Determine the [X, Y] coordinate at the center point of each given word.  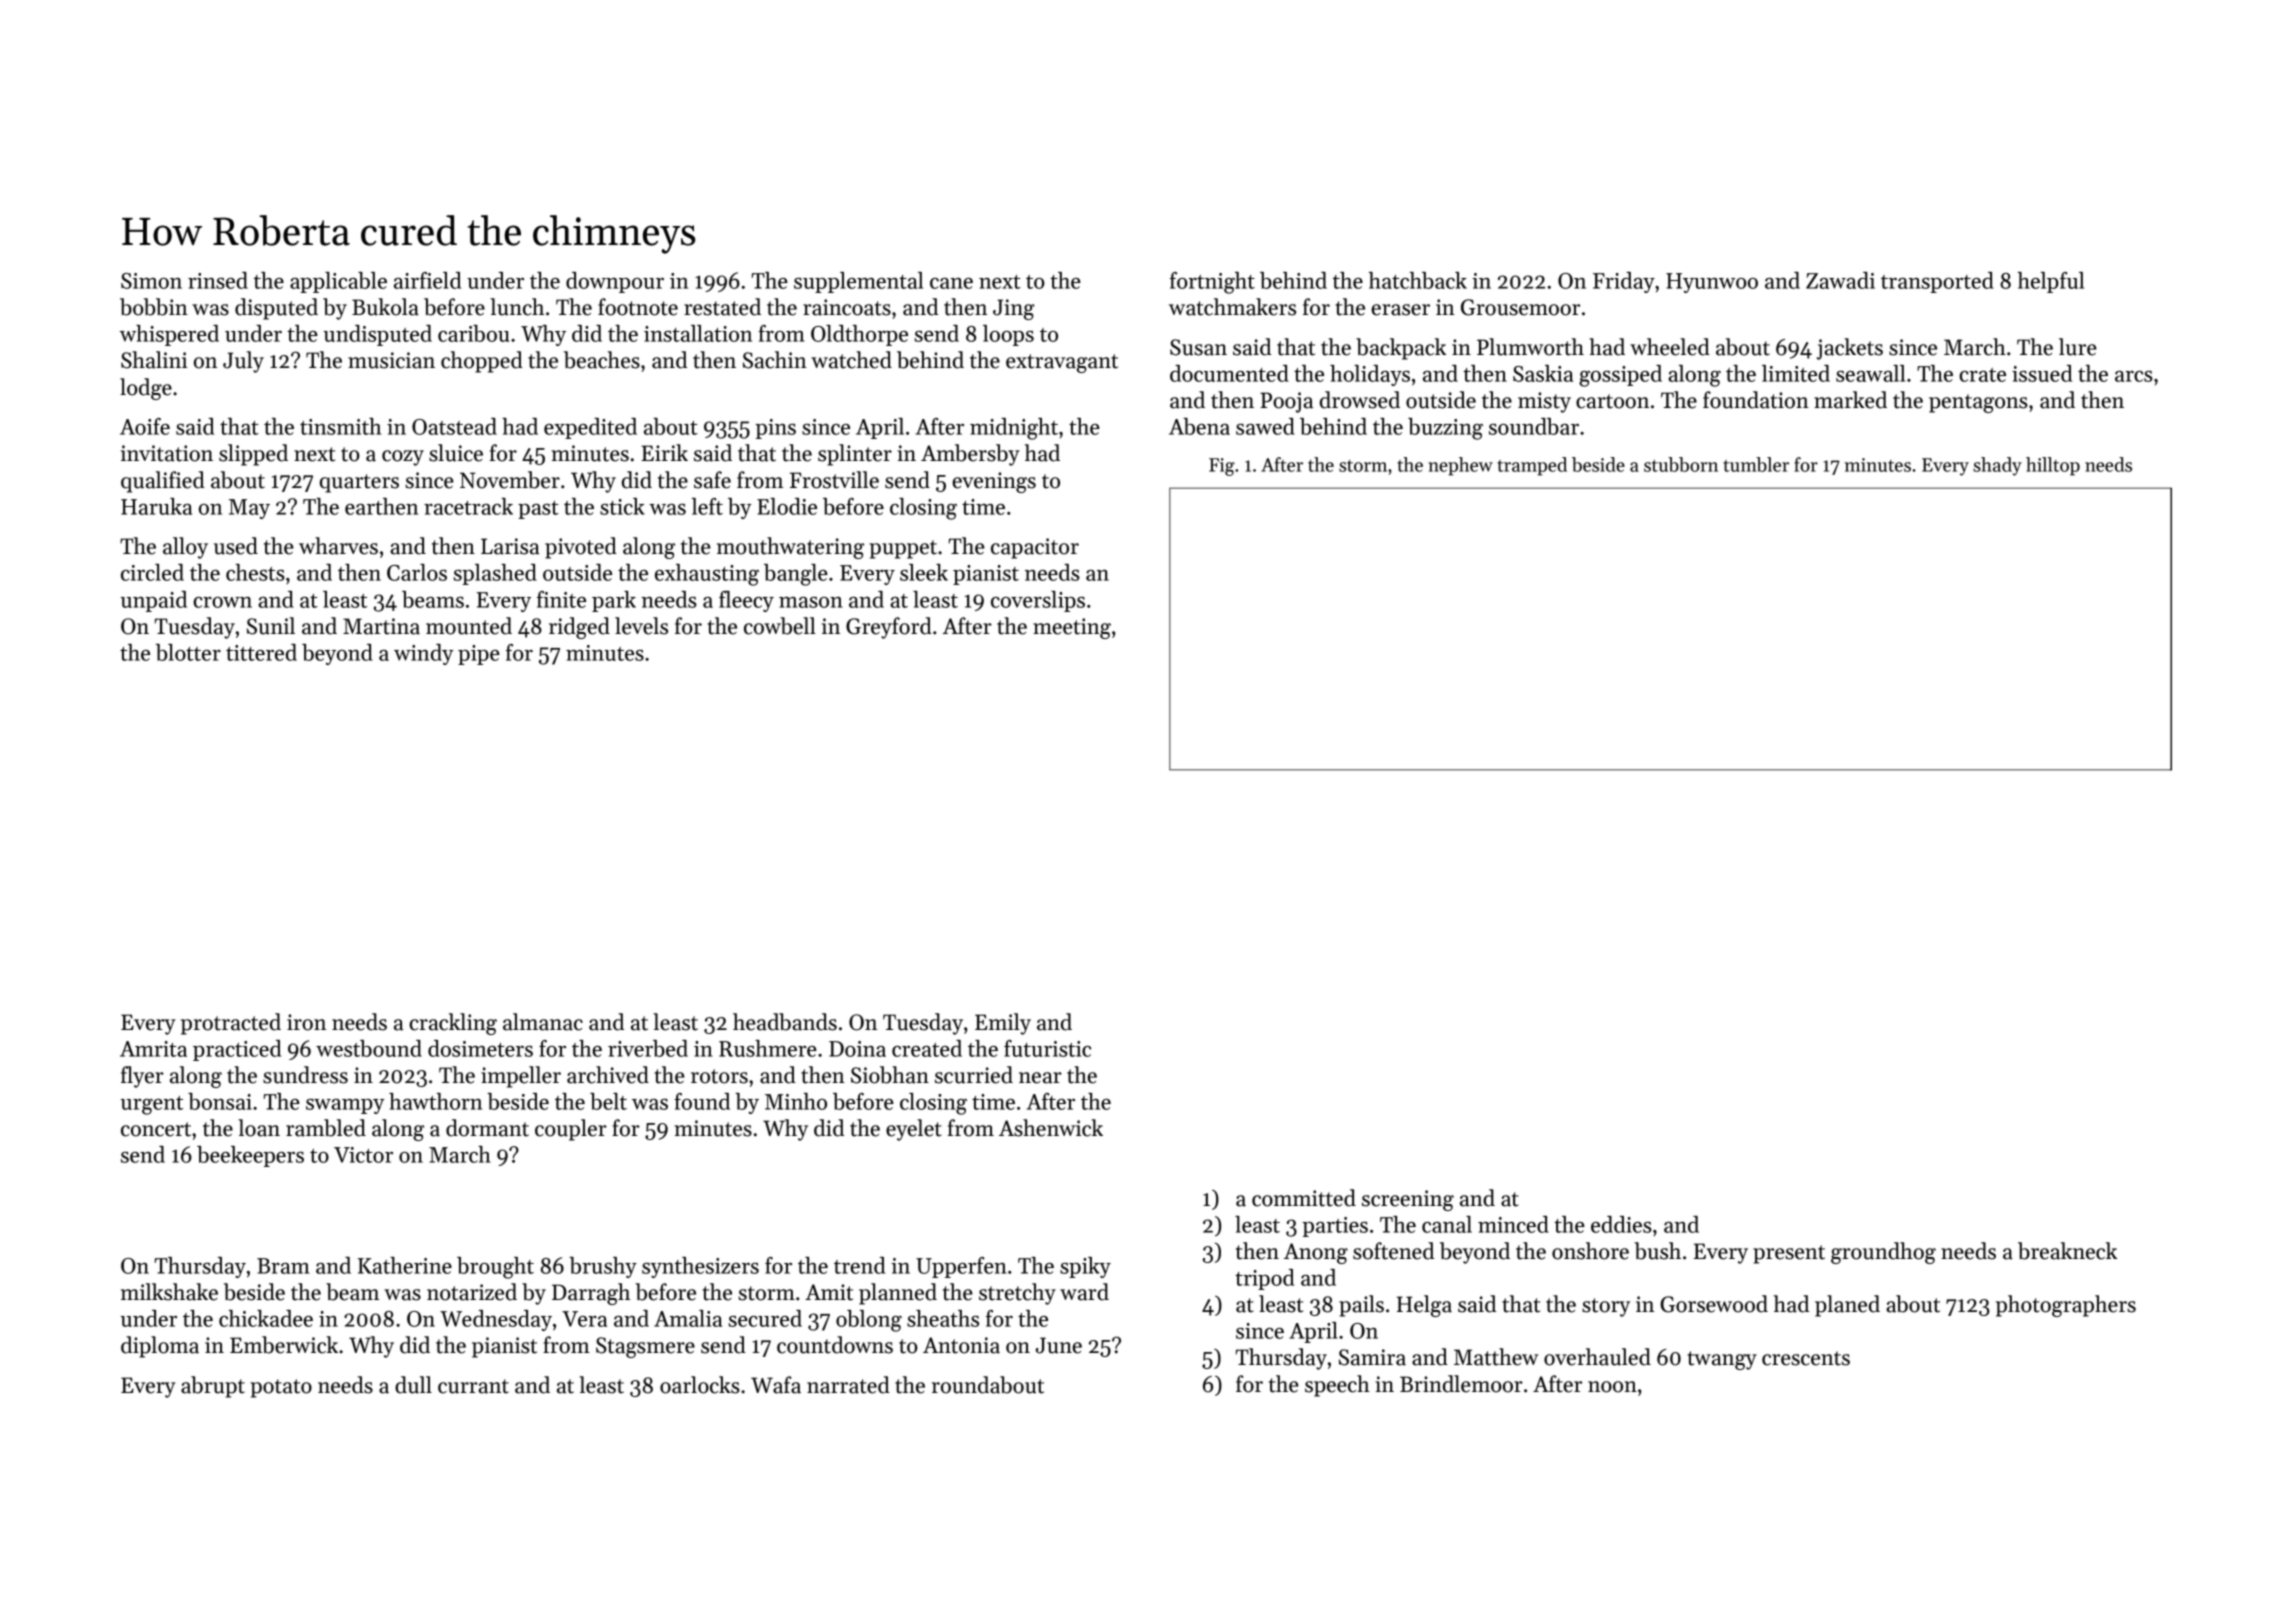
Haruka [156, 506]
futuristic [1047, 1048]
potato [281, 1388]
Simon [151, 281]
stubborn [1681, 464]
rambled [326, 1128]
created [927, 1048]
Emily [1003, 1024]
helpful [2051, 282]
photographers [2066, 1306]
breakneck [2067, 1251]
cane [951, 283]
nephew [1460, 466]
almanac [543, 1022]
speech [1337, 1386]
